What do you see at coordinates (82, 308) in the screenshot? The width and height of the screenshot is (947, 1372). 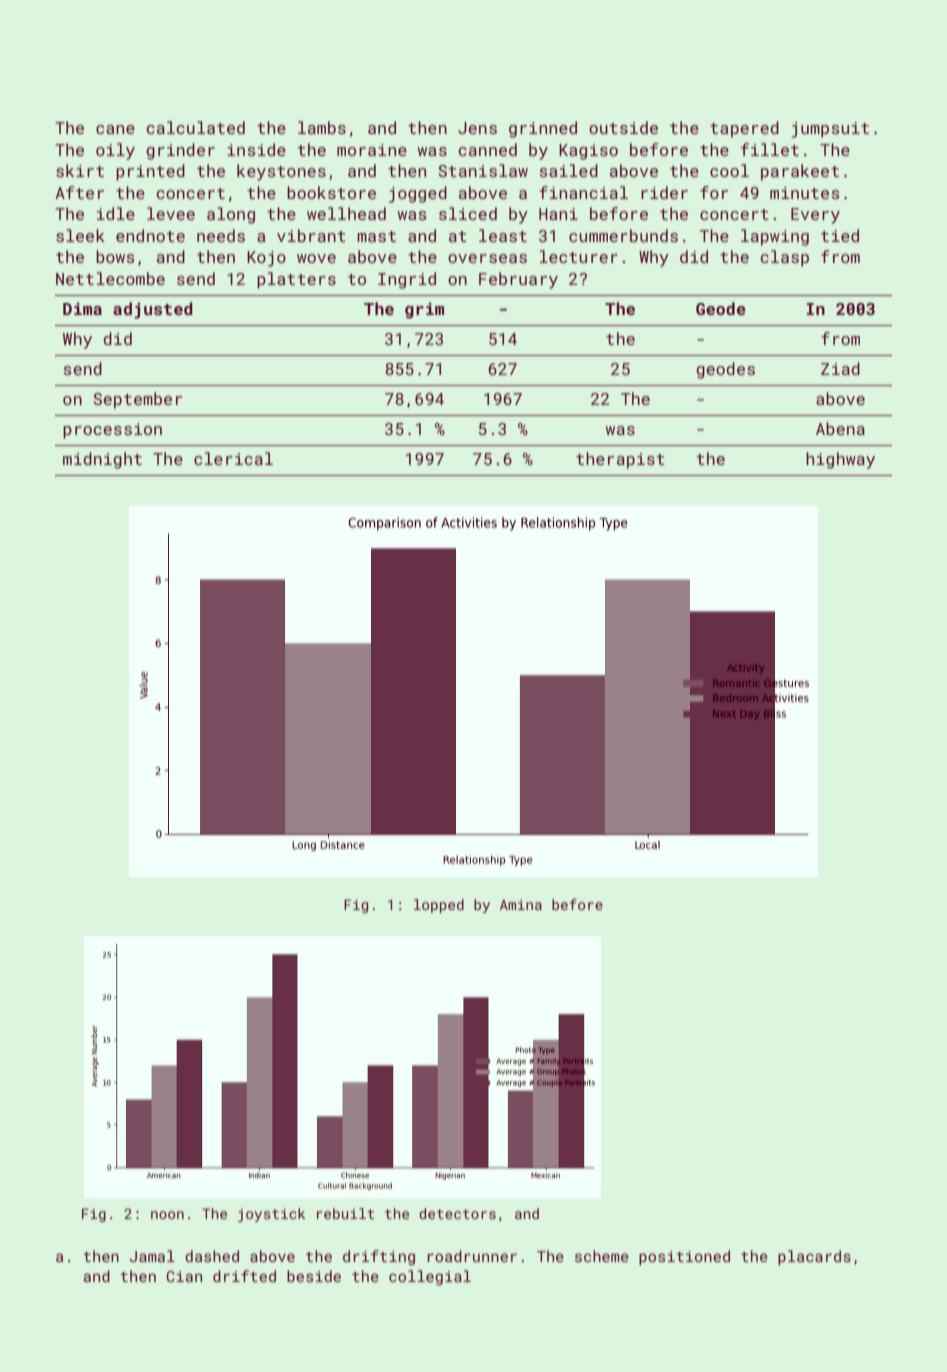 I see `Dima` at bounding box center [82, 308].
